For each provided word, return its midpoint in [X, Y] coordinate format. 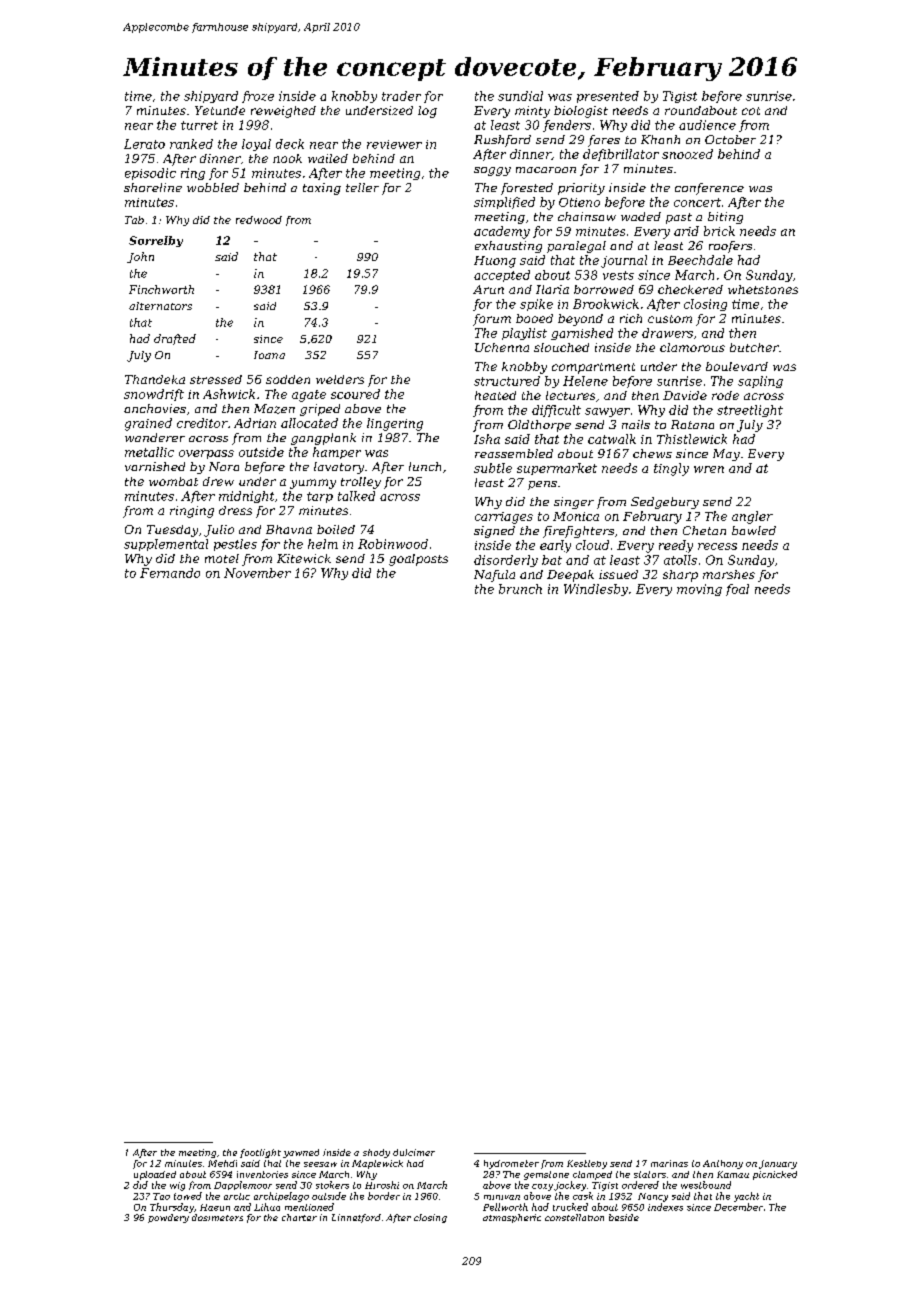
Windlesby [596, 590]
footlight [260, 1153]
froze [258, 97]
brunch [520, 589]
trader [401, 96]
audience [707, 125]
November [257, 573]
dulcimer [414, 1152]
